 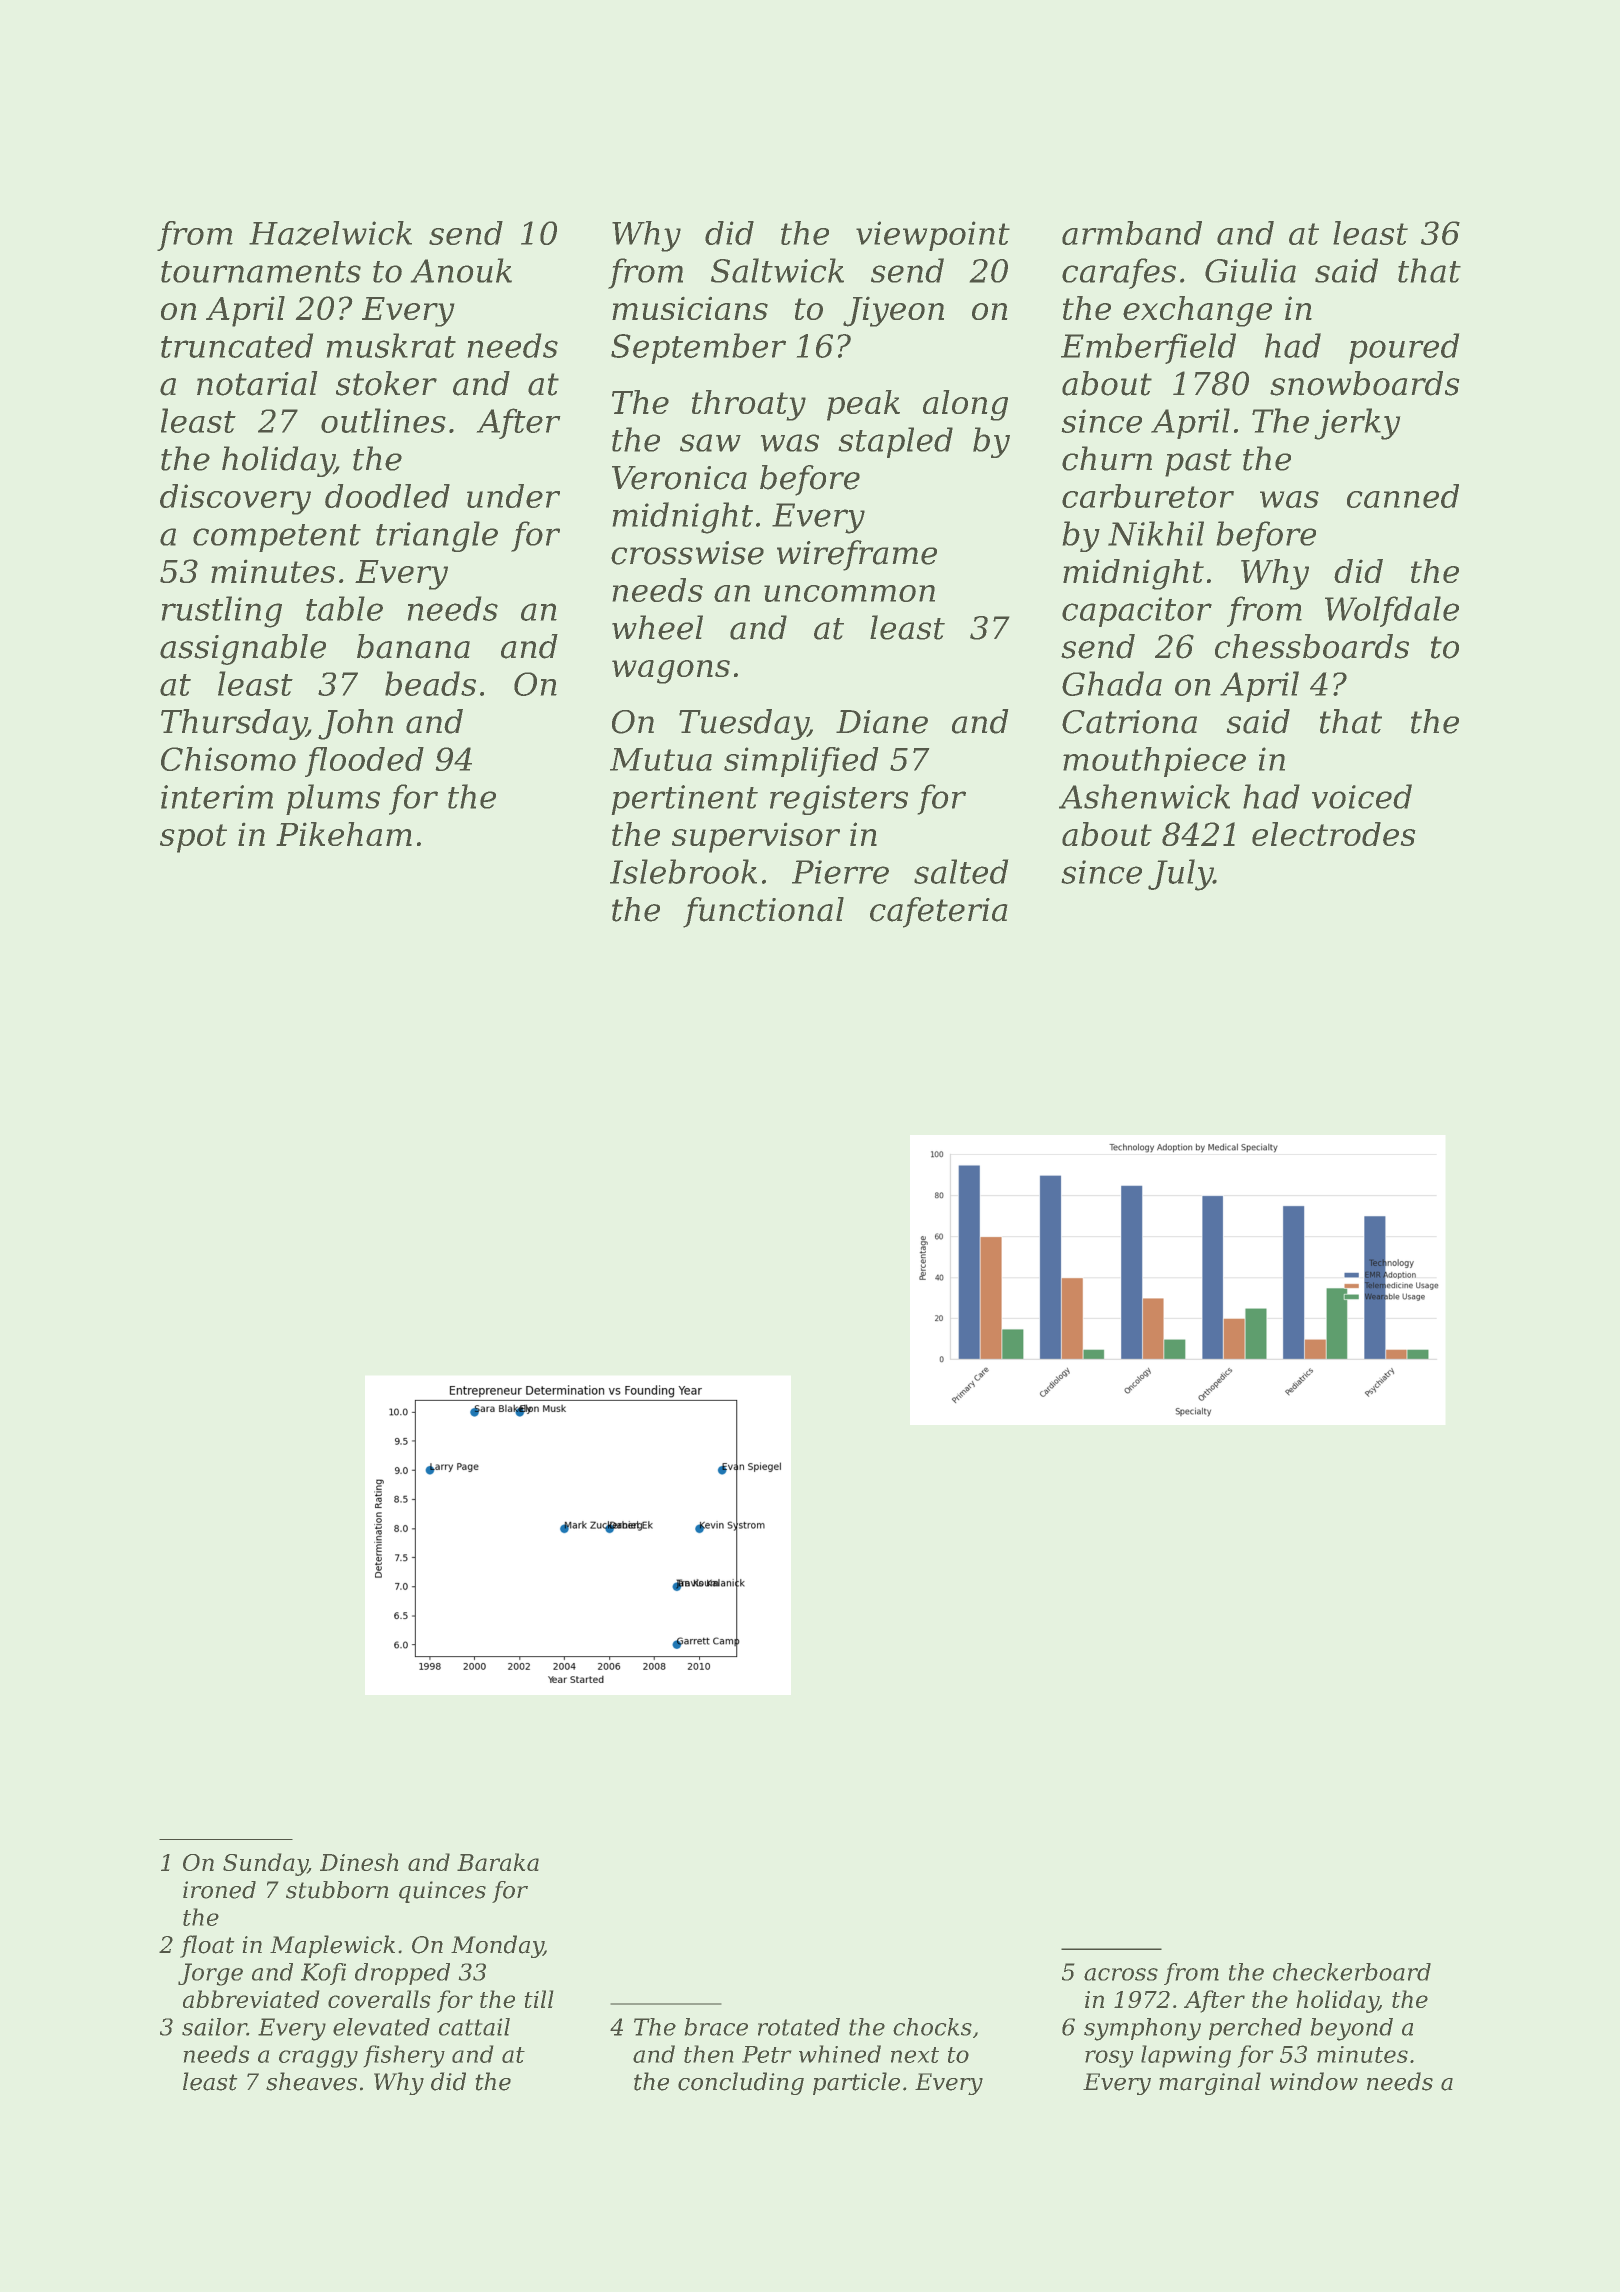 What do you see at coordinates (498, 1862) in the page?
I see `Baraka` at bounding box center [498, 1862].
